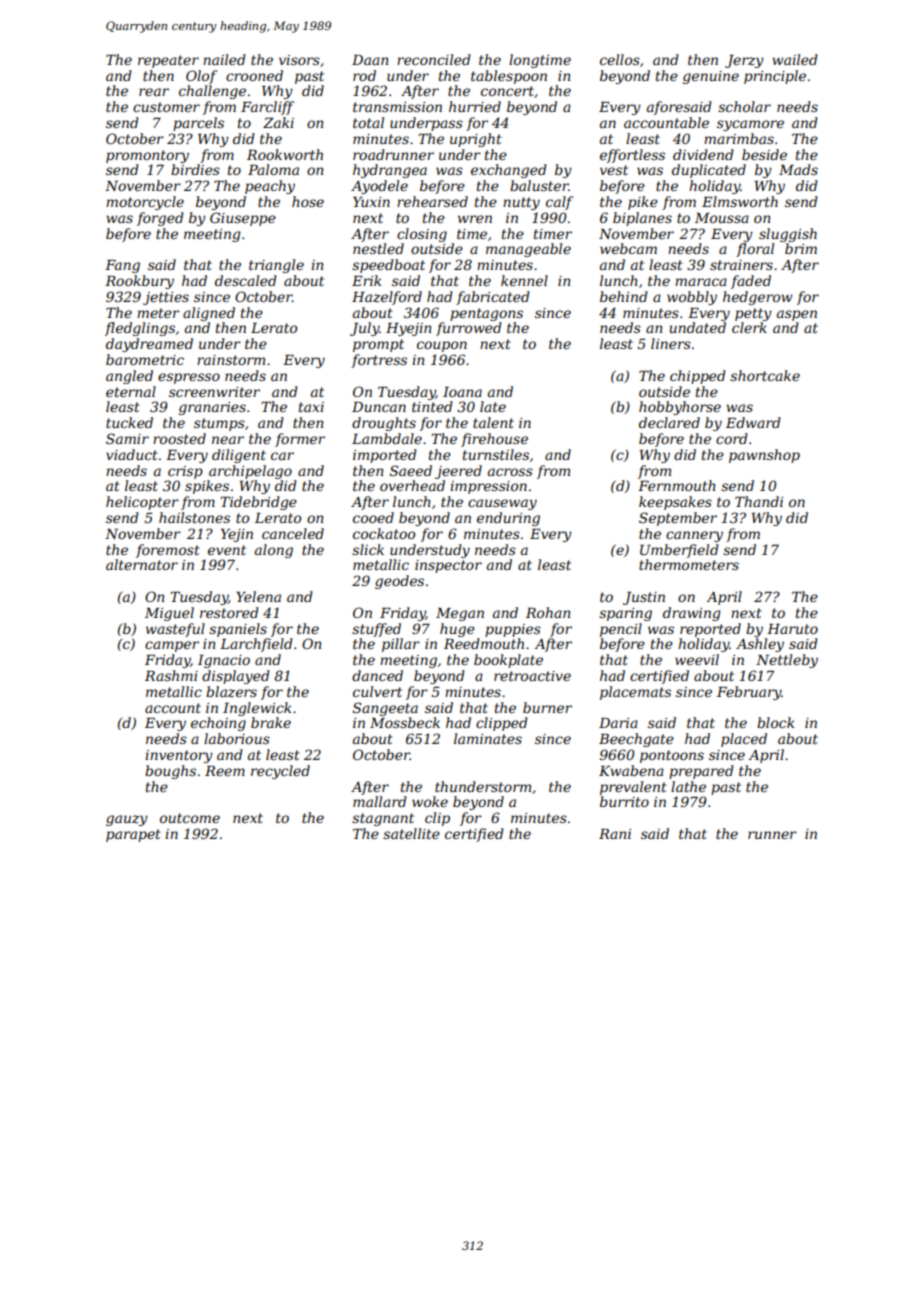 The width and height of the page is (924, 1308). What do you see at coordinates (411, 833) in the page?
I see `satellite` at bounding box center [411, 833].
